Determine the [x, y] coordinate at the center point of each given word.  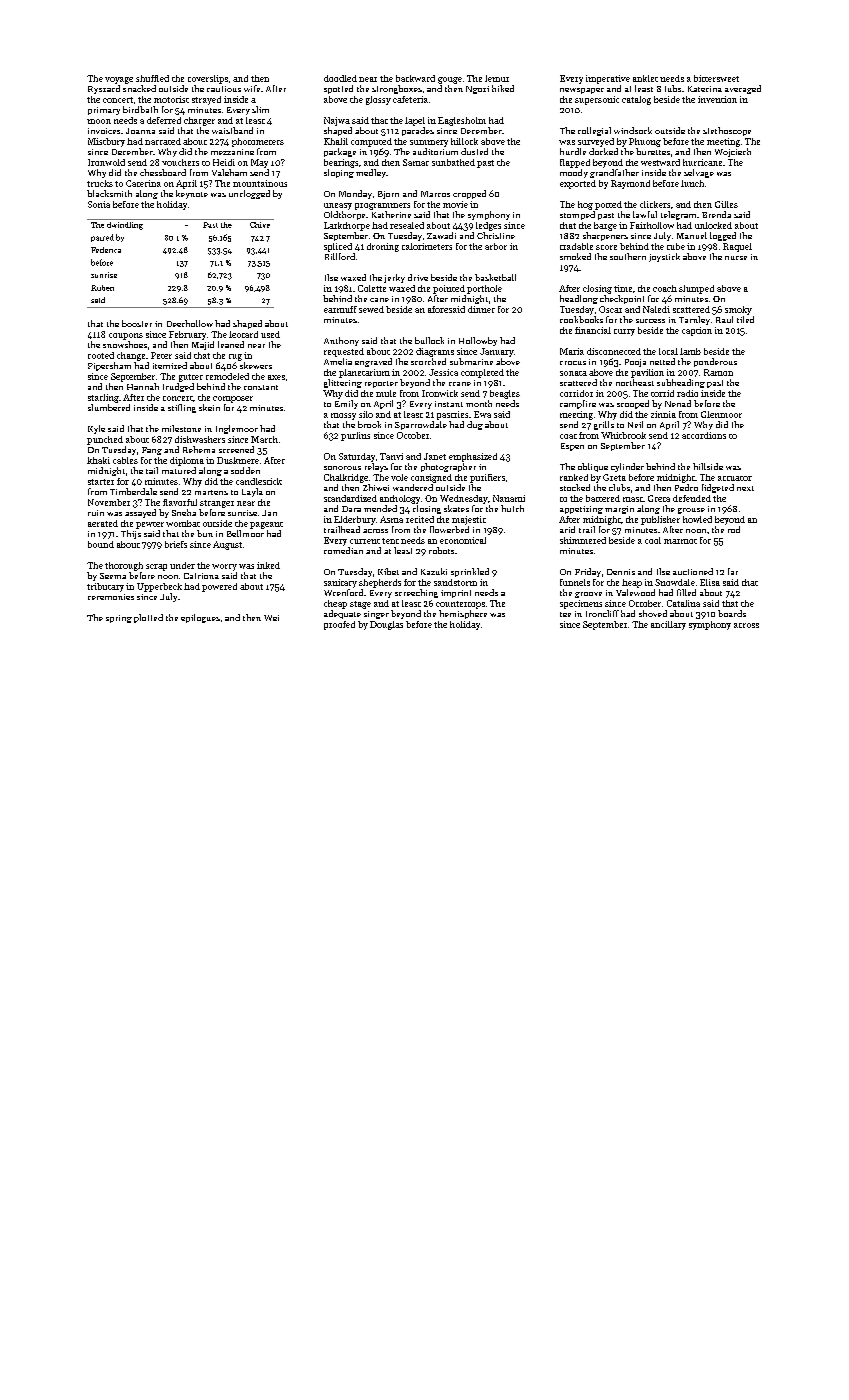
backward [415, 78]
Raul [724, 319]
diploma [187, 461]
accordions [704, 435]
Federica [106, 250]
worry [224, 567]
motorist [171, 99]
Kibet [388, 571]
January [497, 352]
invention [717, 99]
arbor [496, 246]
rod [734, 529]
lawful [645, 214]
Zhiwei [376, 487]
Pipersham [109, 366]
